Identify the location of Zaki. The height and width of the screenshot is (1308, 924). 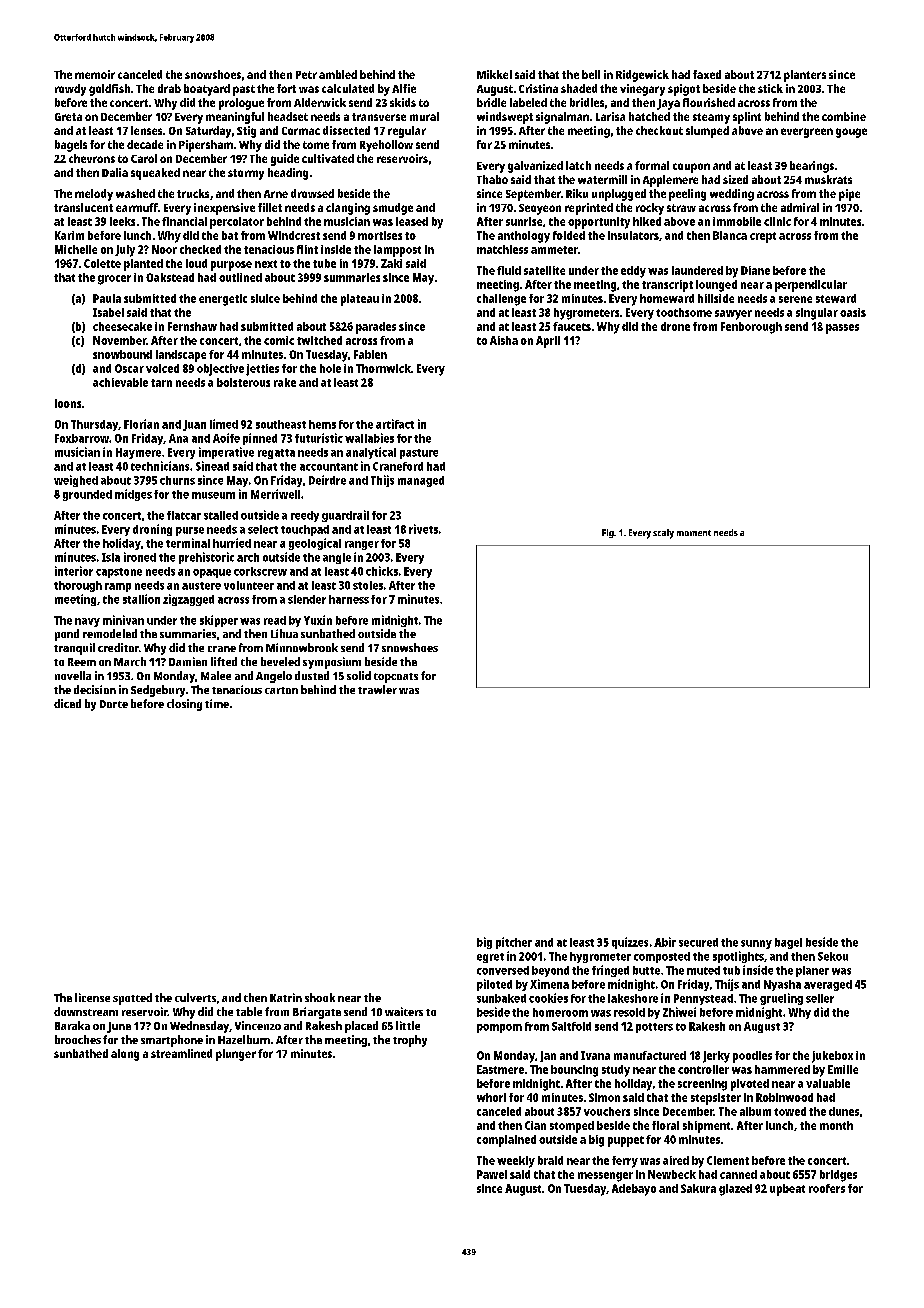
(391, 263).
